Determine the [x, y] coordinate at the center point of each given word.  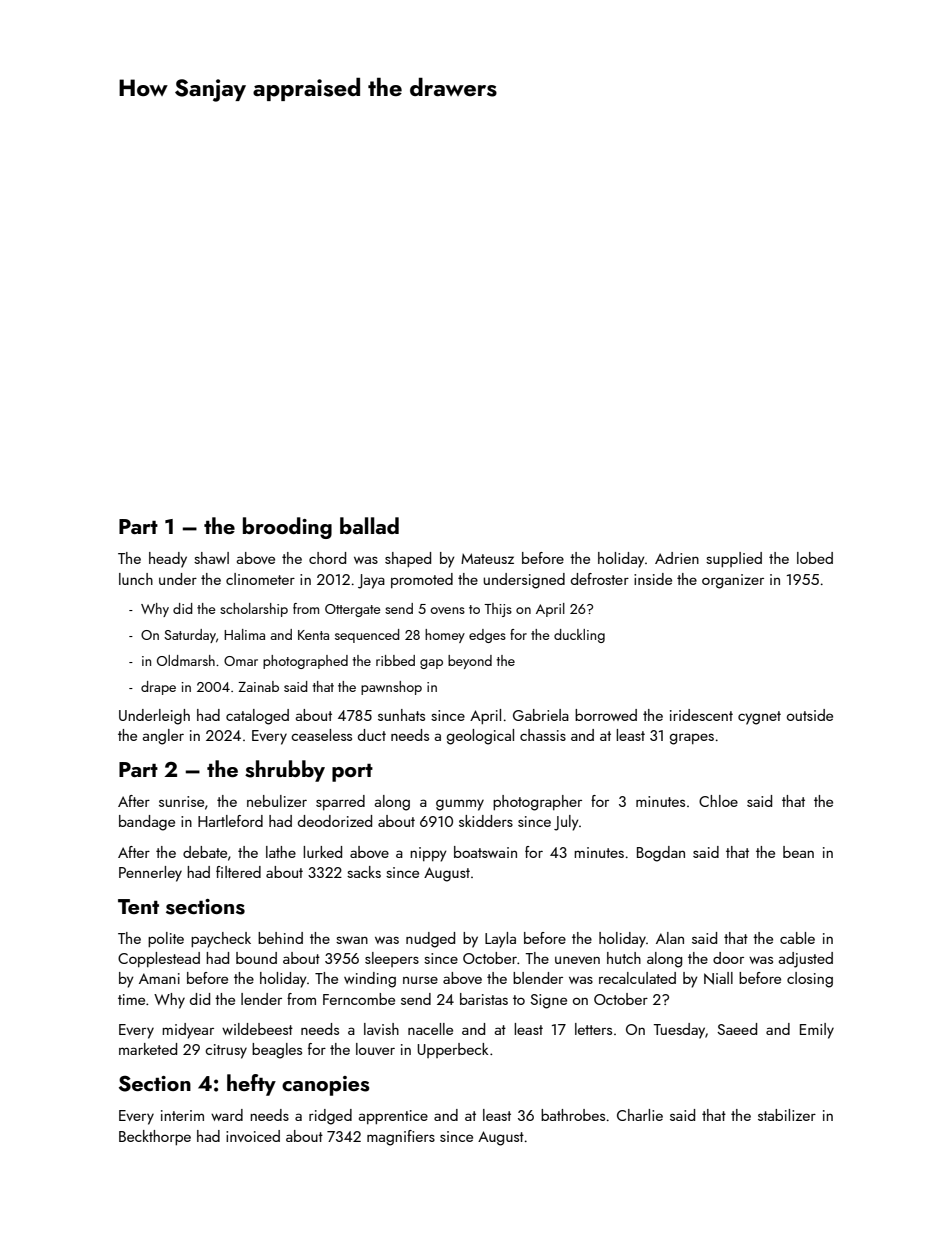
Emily [817, 1031]
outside [810, 715]
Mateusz [487, 558]
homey [445, 636]
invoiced [253, 1136]
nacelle [430, 1029]
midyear [188, 1031]
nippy [428, 854]
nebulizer [277, 801]
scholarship [254, 610]
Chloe [718, 801]
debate [205, 852]
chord [327, 558]
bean [798, 852]
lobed [815, 558]
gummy [460, 805]
